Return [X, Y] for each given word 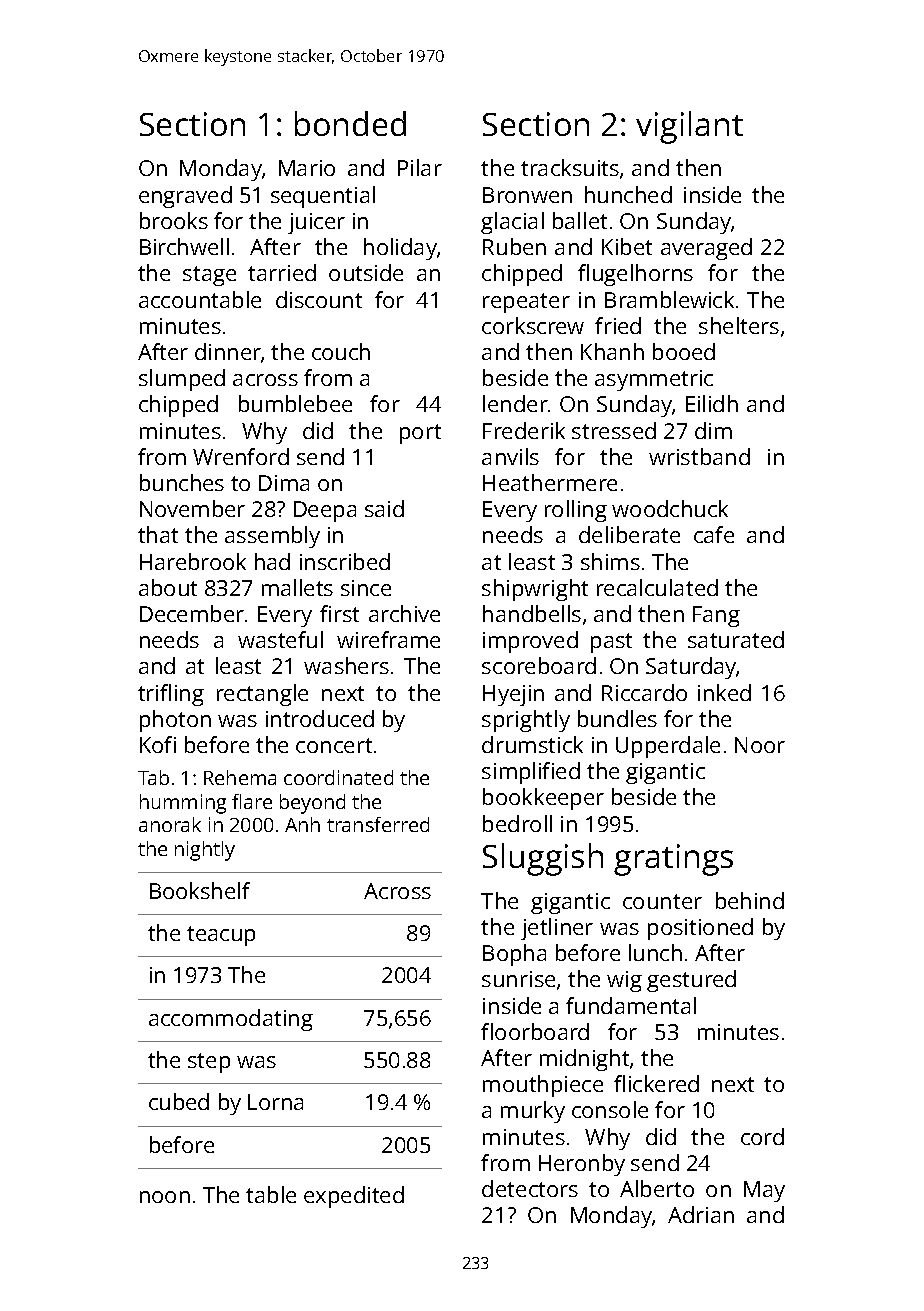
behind [750, 900]
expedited [354, 1197]
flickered [656, 1083]
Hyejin [513, 695]
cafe [714, 534]
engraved [185, 197]
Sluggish [543, 859]
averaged [706, 249]
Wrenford [241, 456]
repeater [526, 303]
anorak [170, 824]
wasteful [280, 639]
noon [165, 1197]
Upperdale [668, 747]
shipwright [535, 590]
